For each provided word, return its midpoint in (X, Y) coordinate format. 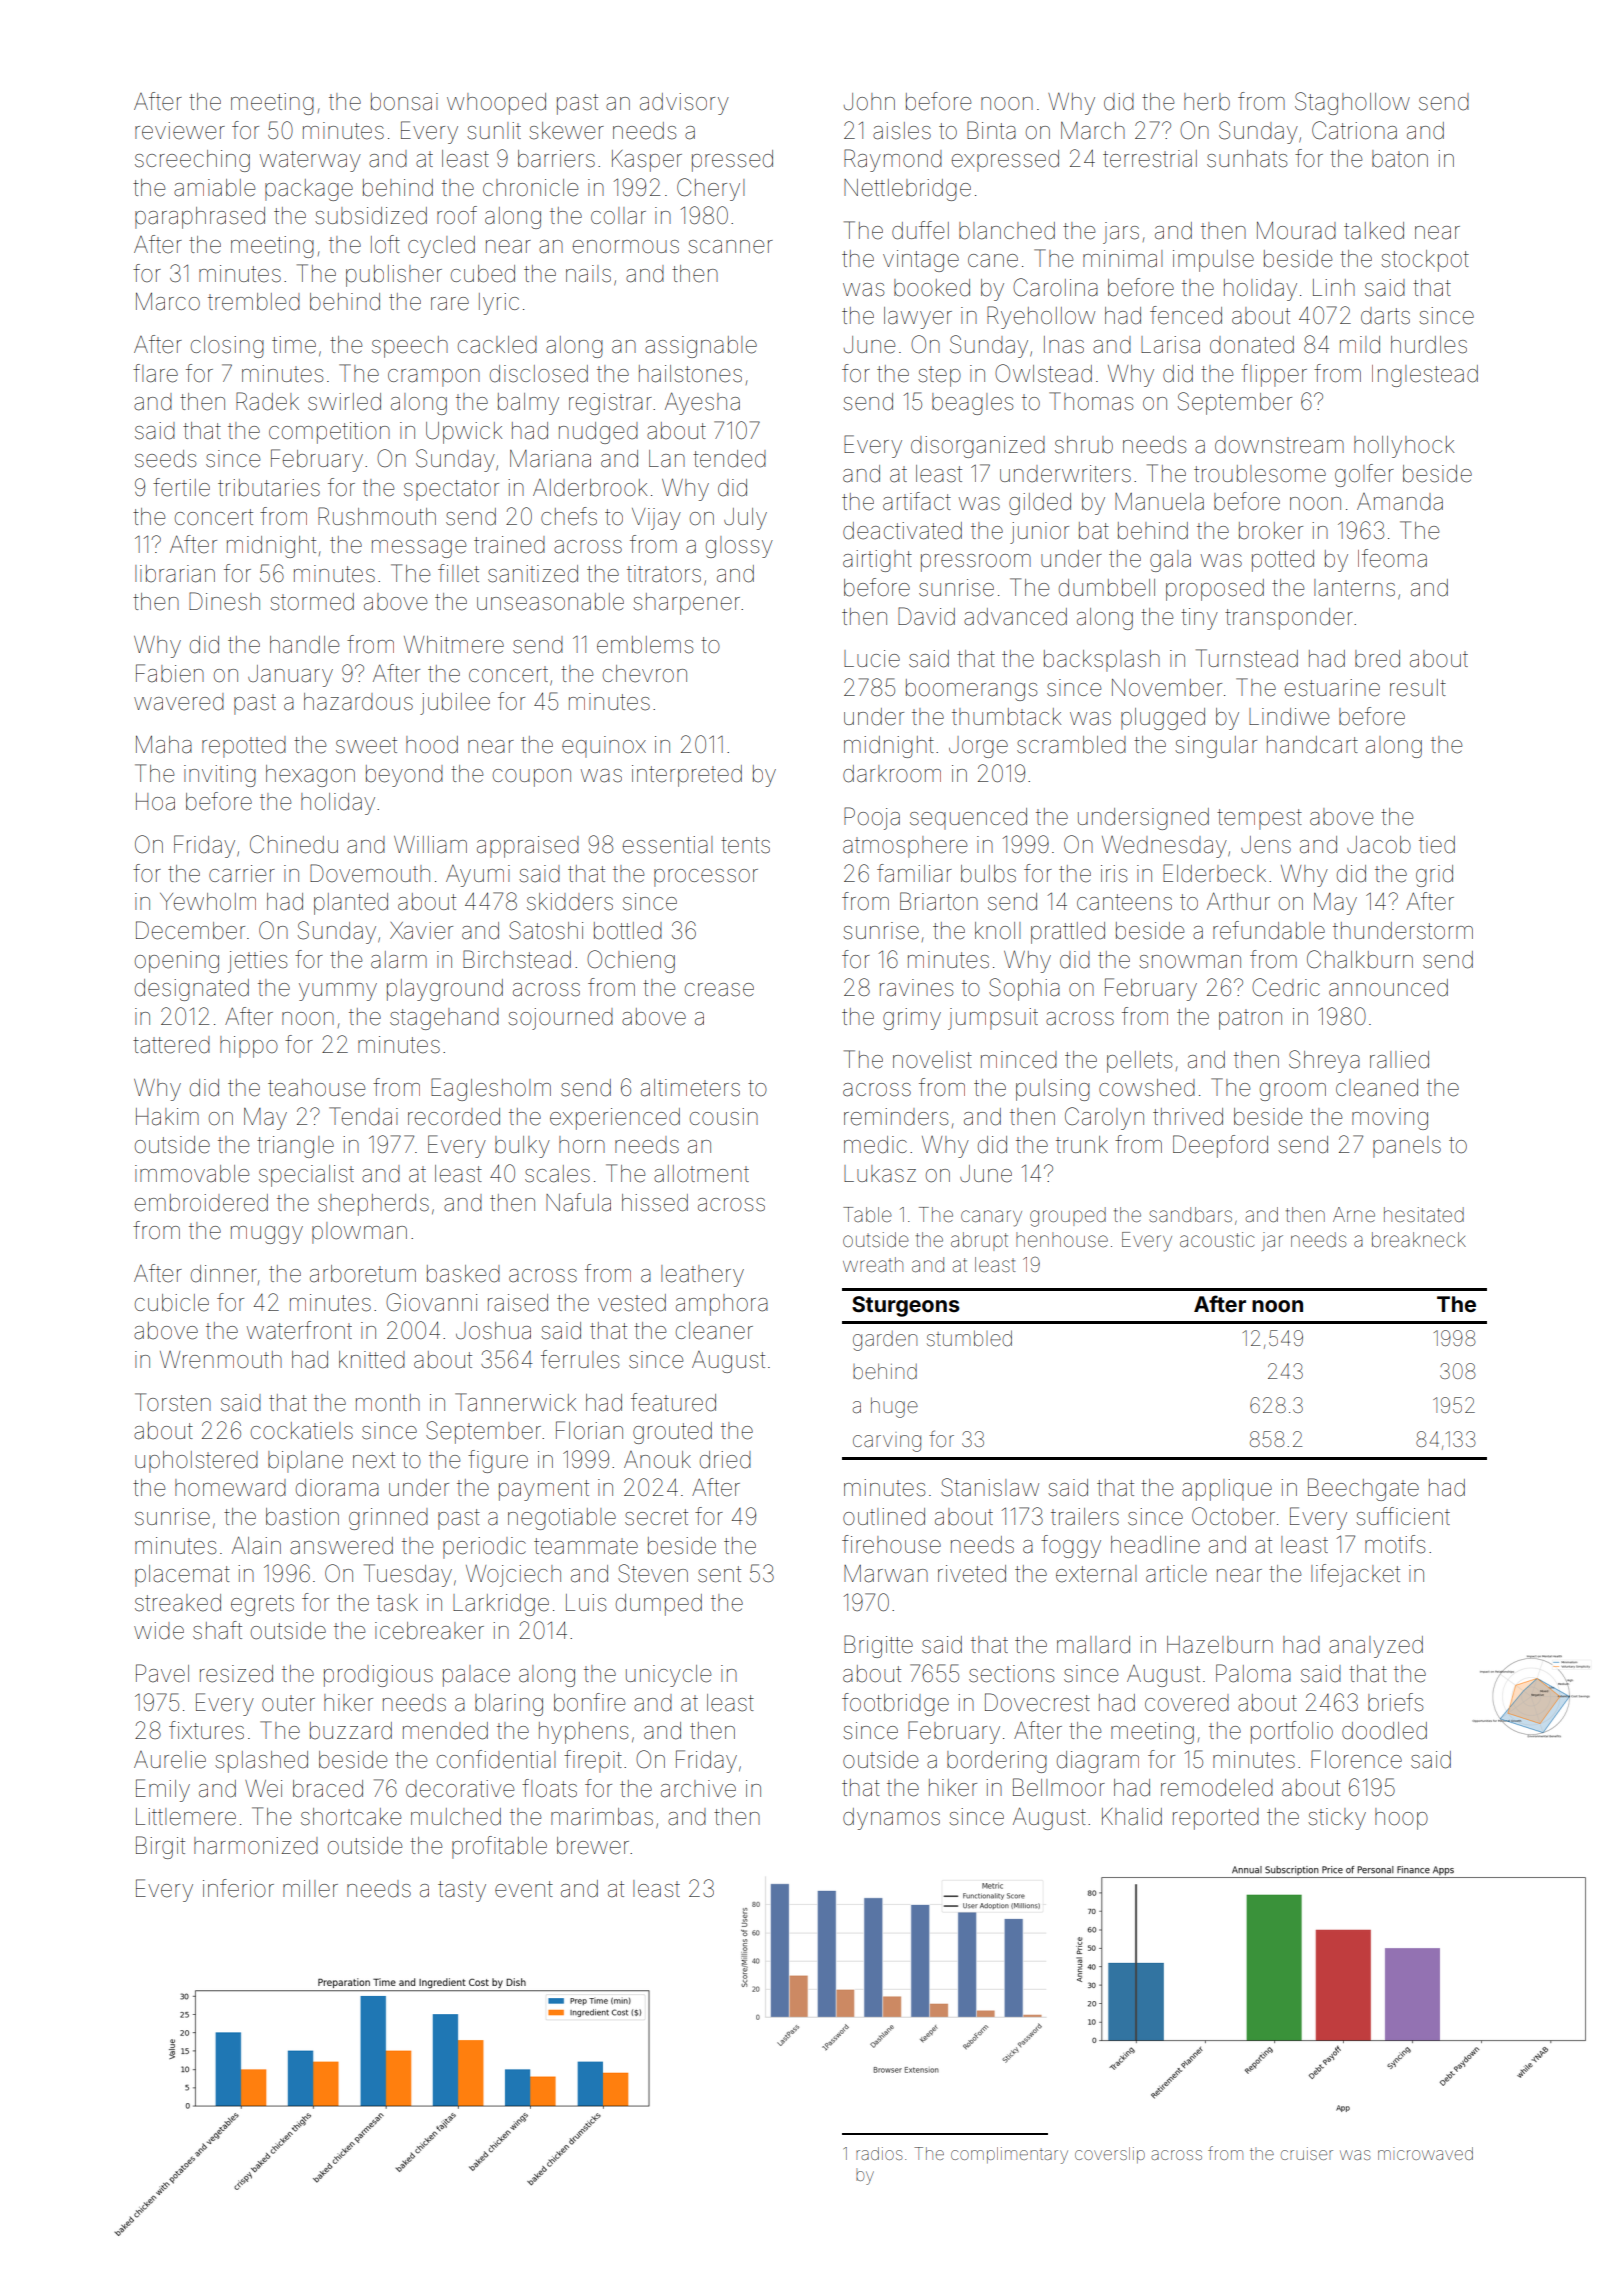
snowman (1190, 962)
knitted (372, 1360)
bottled (628, 931)
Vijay (656, 519)
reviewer (180, 131)
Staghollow (1352, 103)
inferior (238, 1888)
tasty (462, 1891)
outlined (884, 1517)
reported (1216, 1819)
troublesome (1260, 474)
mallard (1093, 1645)
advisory (684, 104)
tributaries (269, 488)
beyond (404, 776)
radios (879, 2153)
